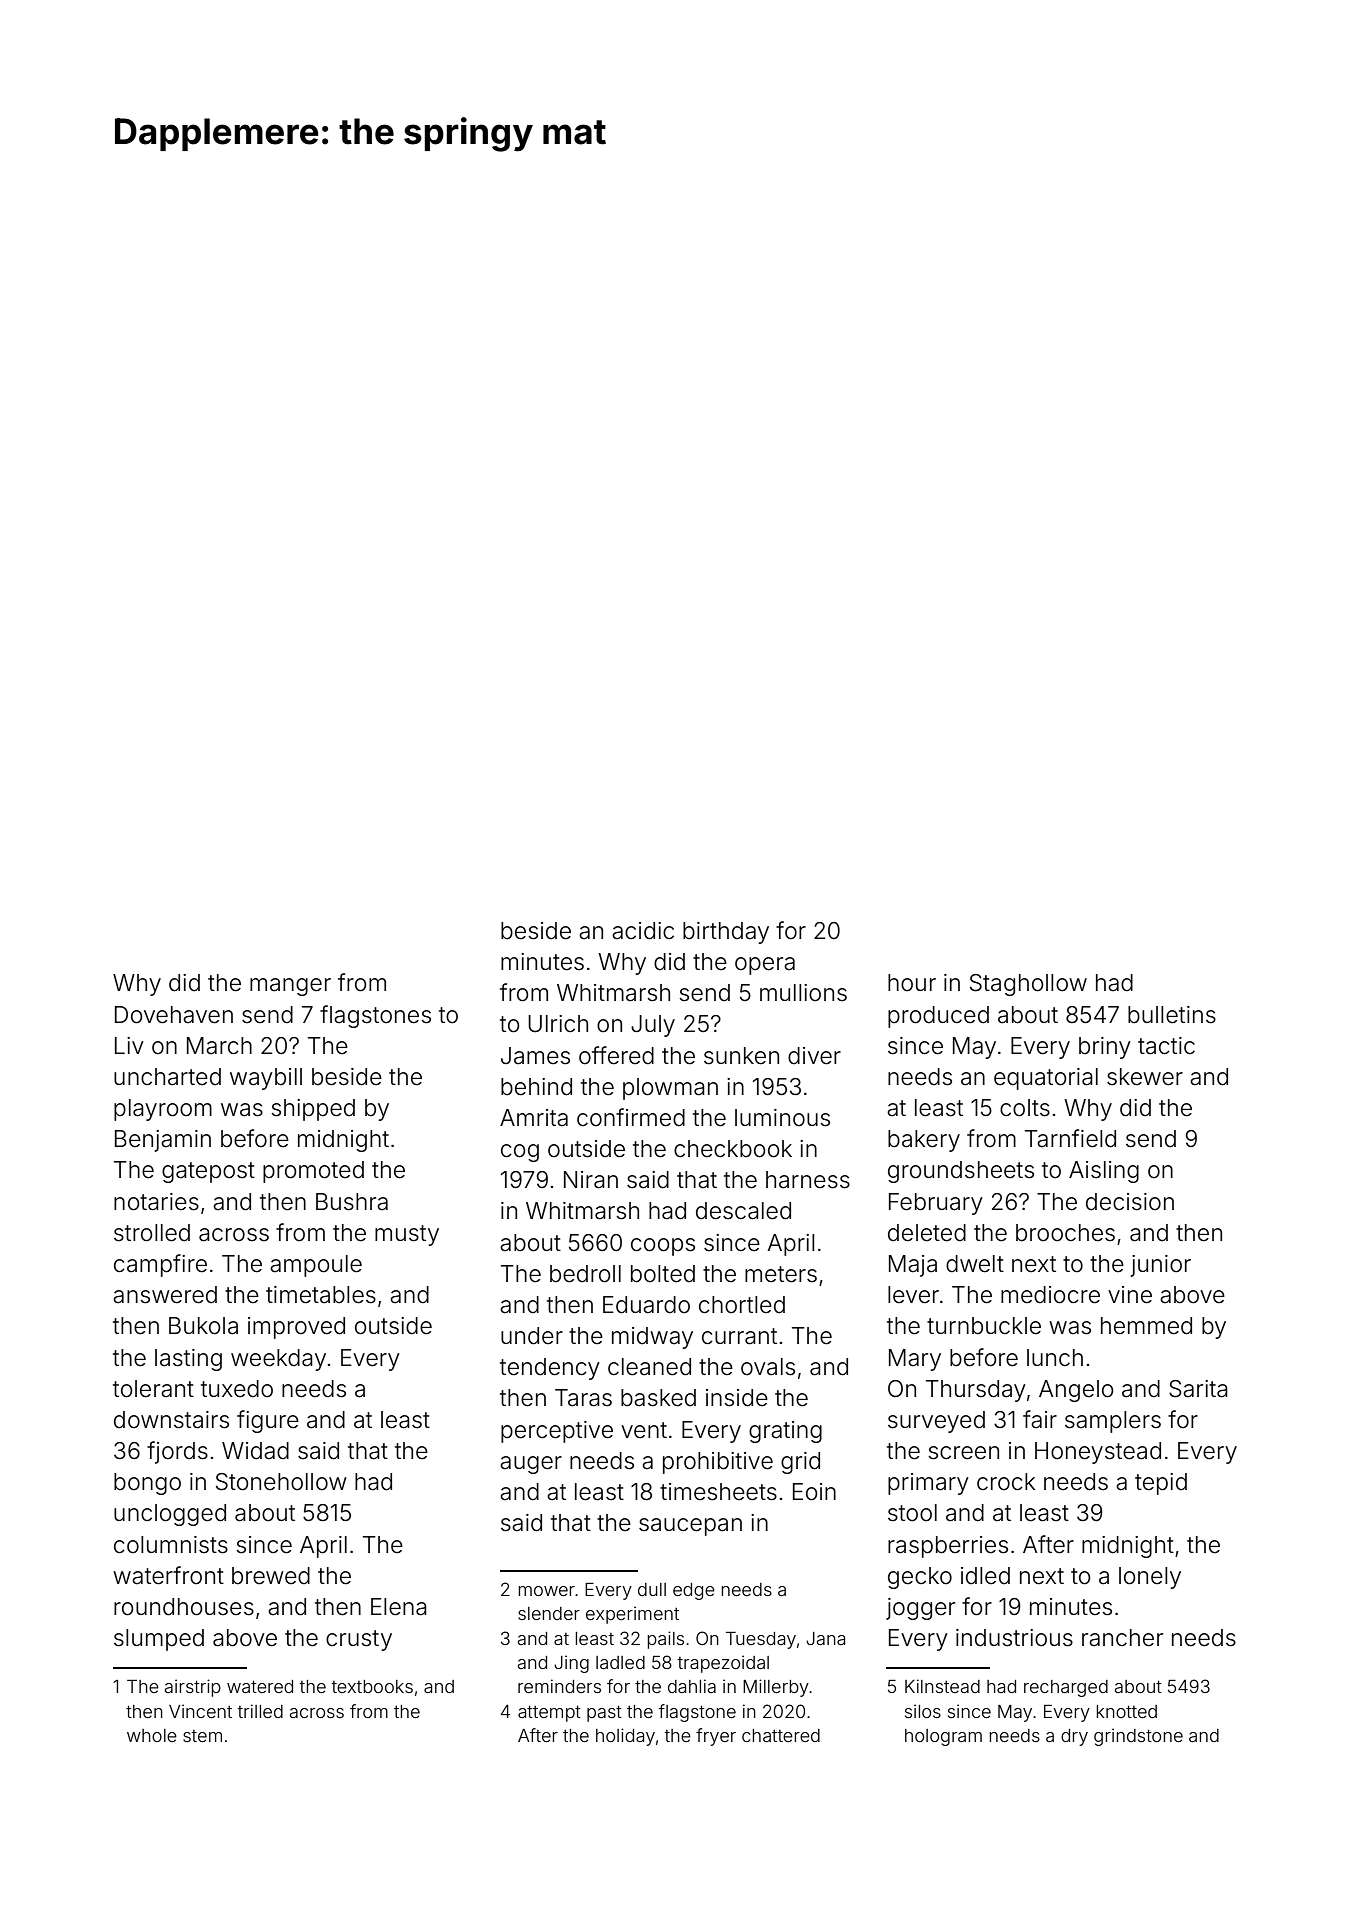 The height and width of the image is (1911, 1351). I want to click on chortled, so click(742, 1305).
